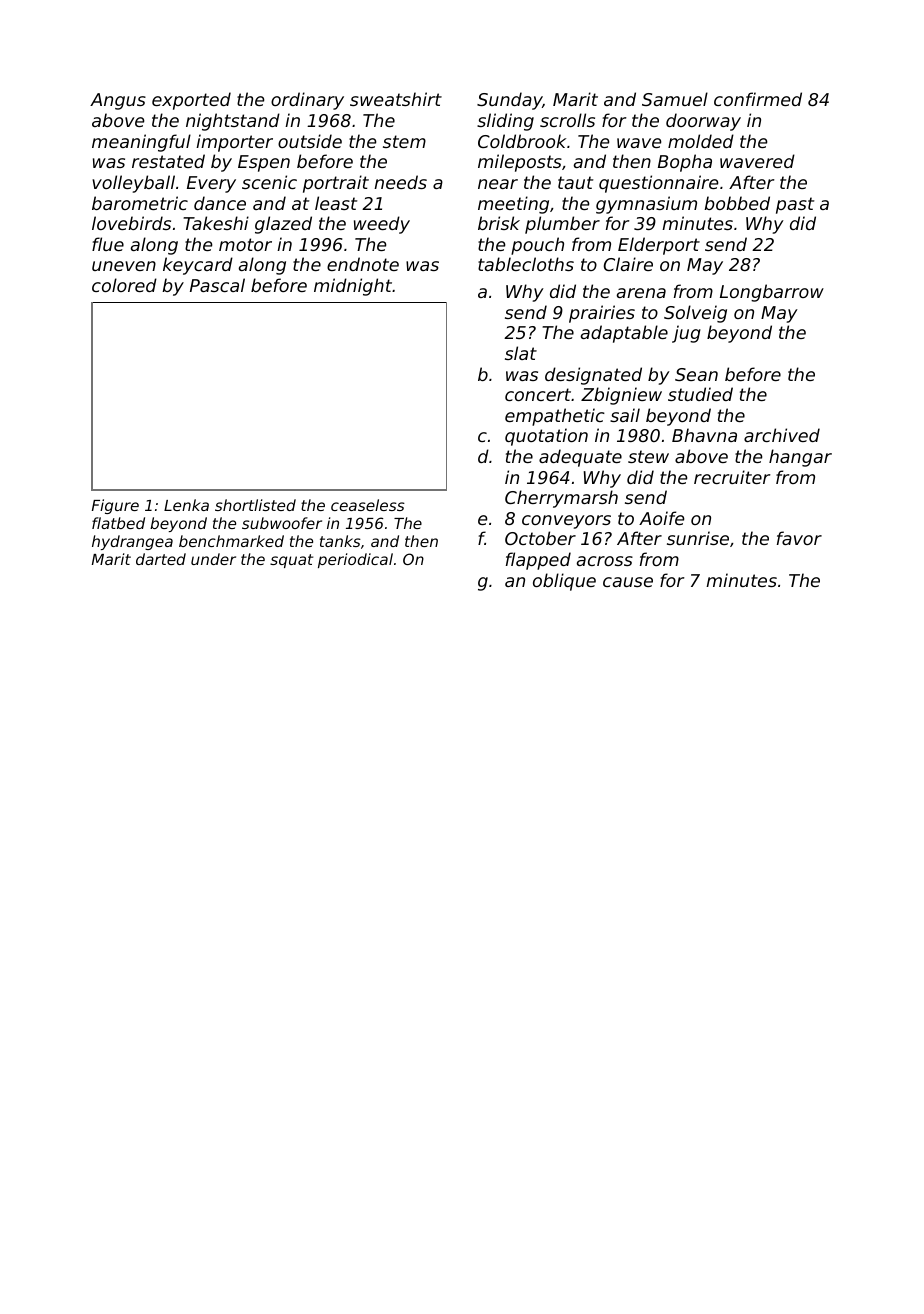 The height and width of the screenshot is (1314, 924). I want to click on colored, so click(124, 285).
